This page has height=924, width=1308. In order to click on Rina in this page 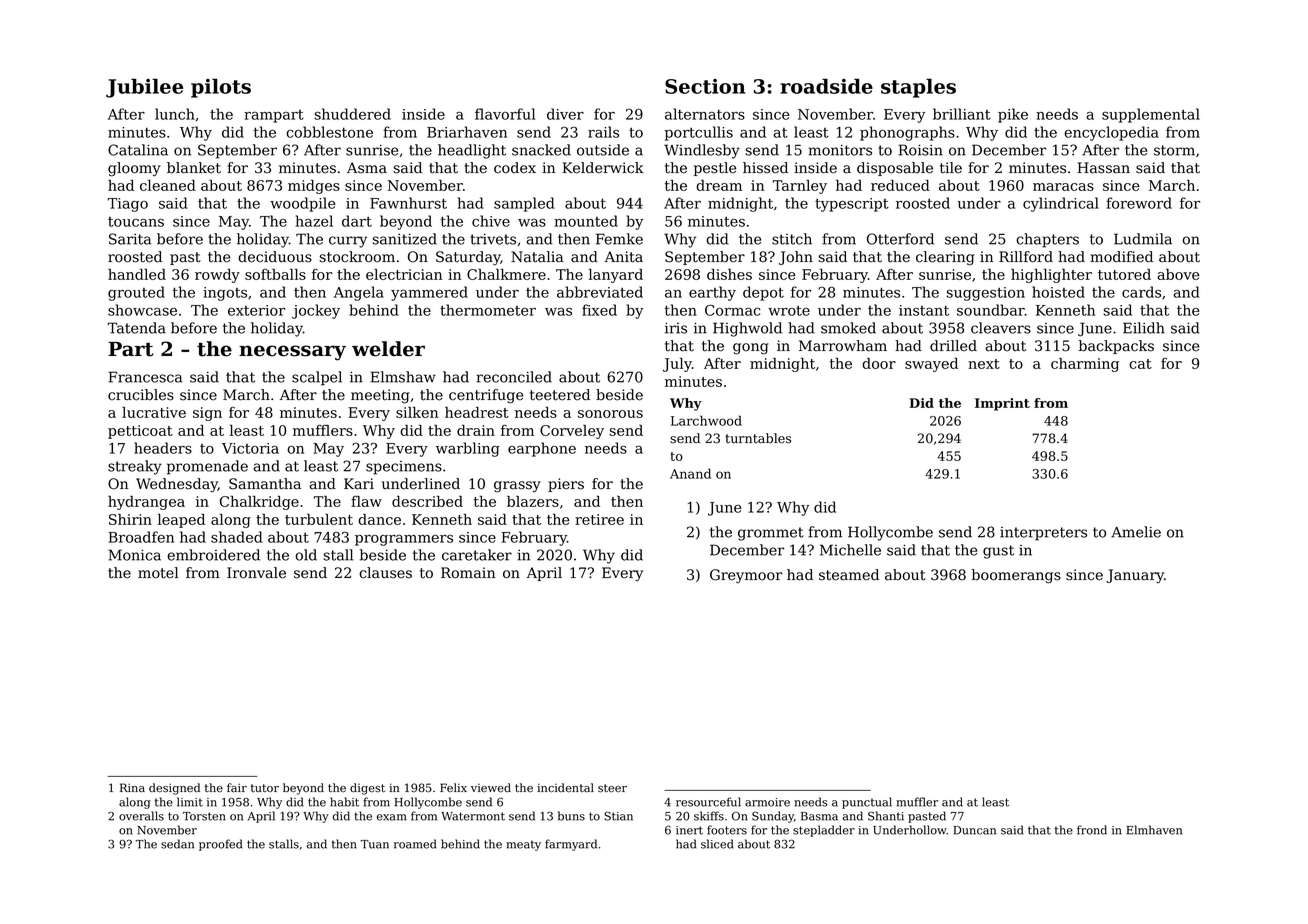, I will do `click(132, 787)`.
